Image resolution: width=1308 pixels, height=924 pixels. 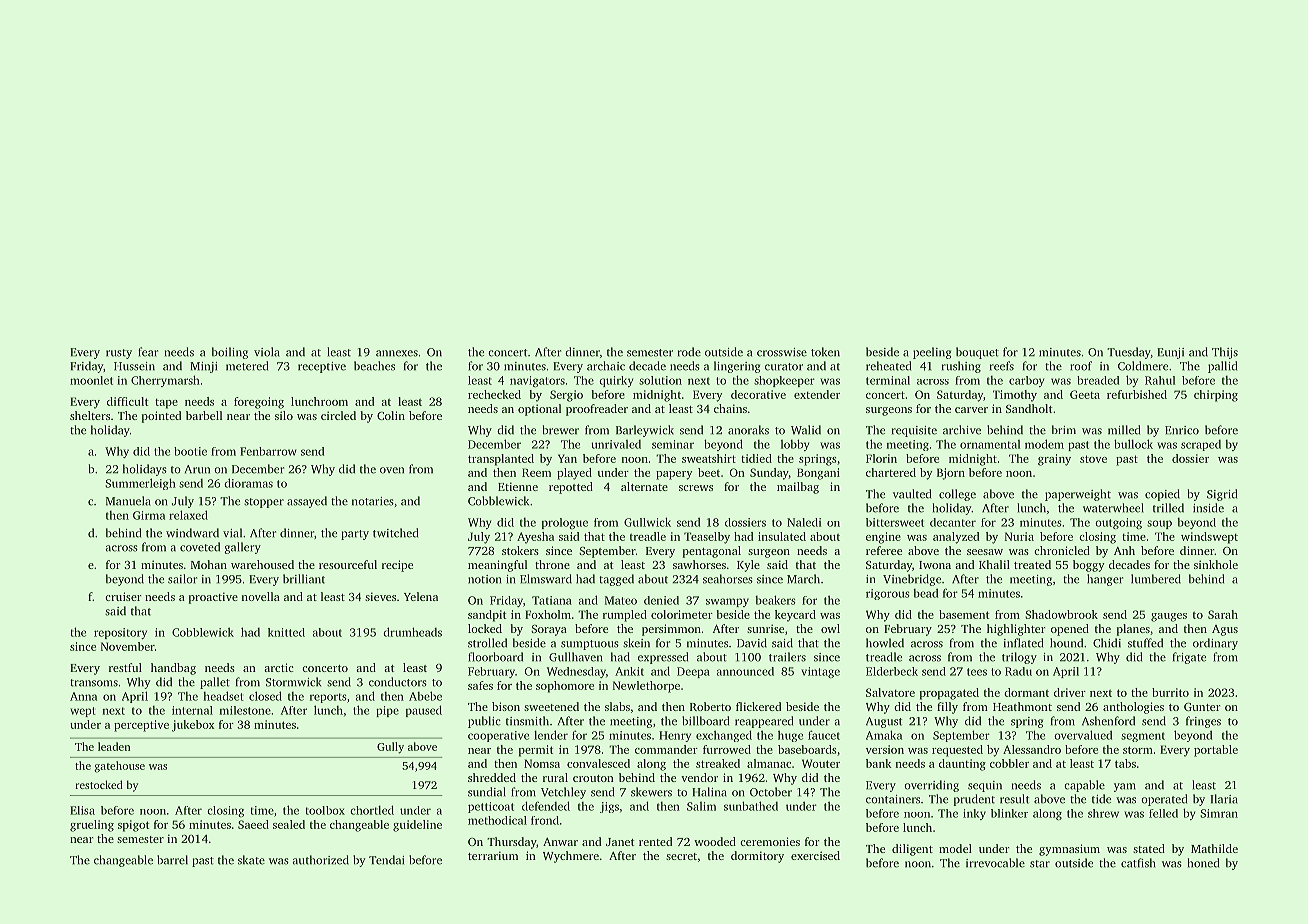 I want to click on barrel, so click(x=172, y=860).
